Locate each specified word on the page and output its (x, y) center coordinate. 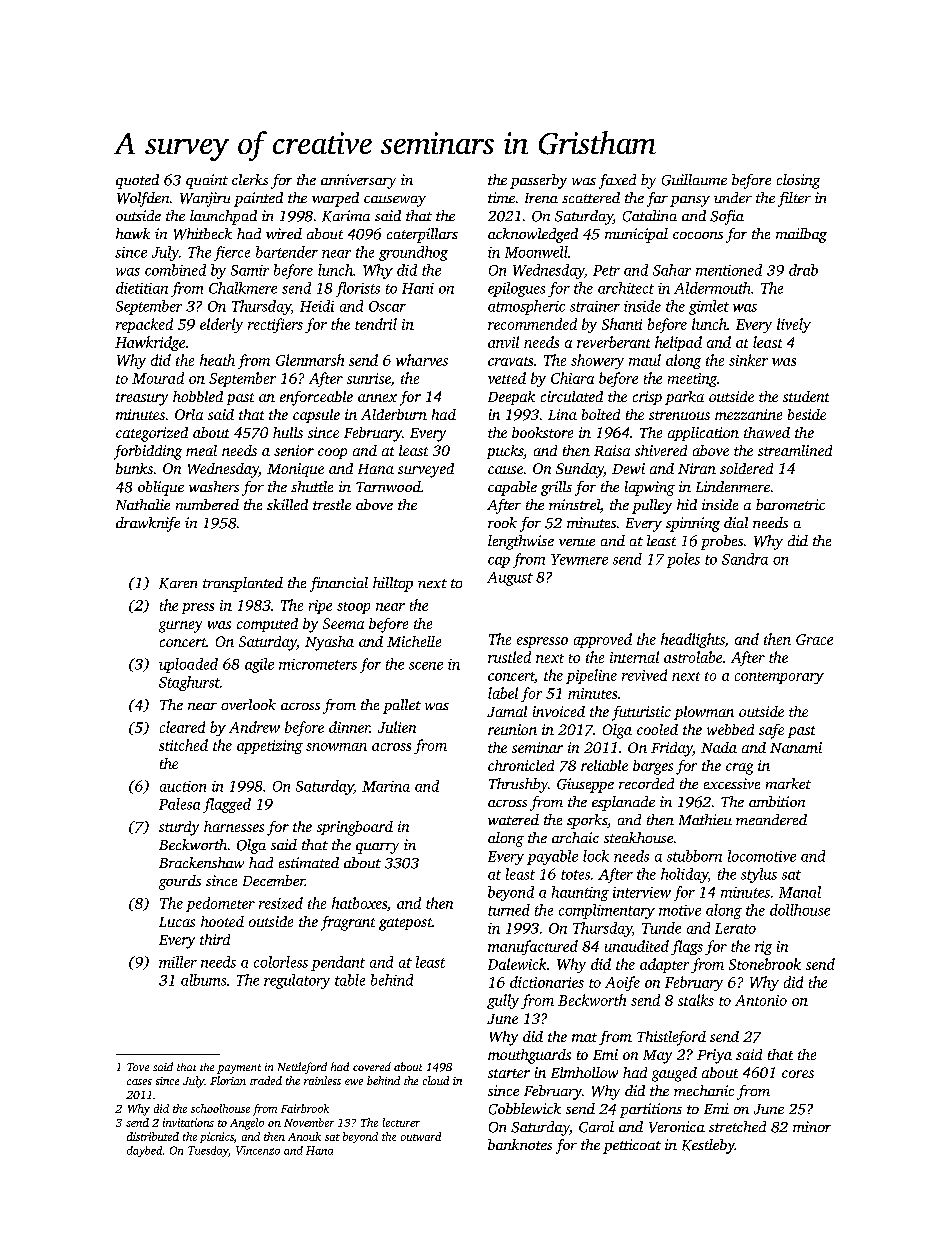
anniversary (358, 181)
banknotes (520, 1144)
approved (603, 640)
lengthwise (521, 542)
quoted (137, 181)
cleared (182, 727)
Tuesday (208, 1151)
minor (812, 1126)
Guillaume (694, 180)
